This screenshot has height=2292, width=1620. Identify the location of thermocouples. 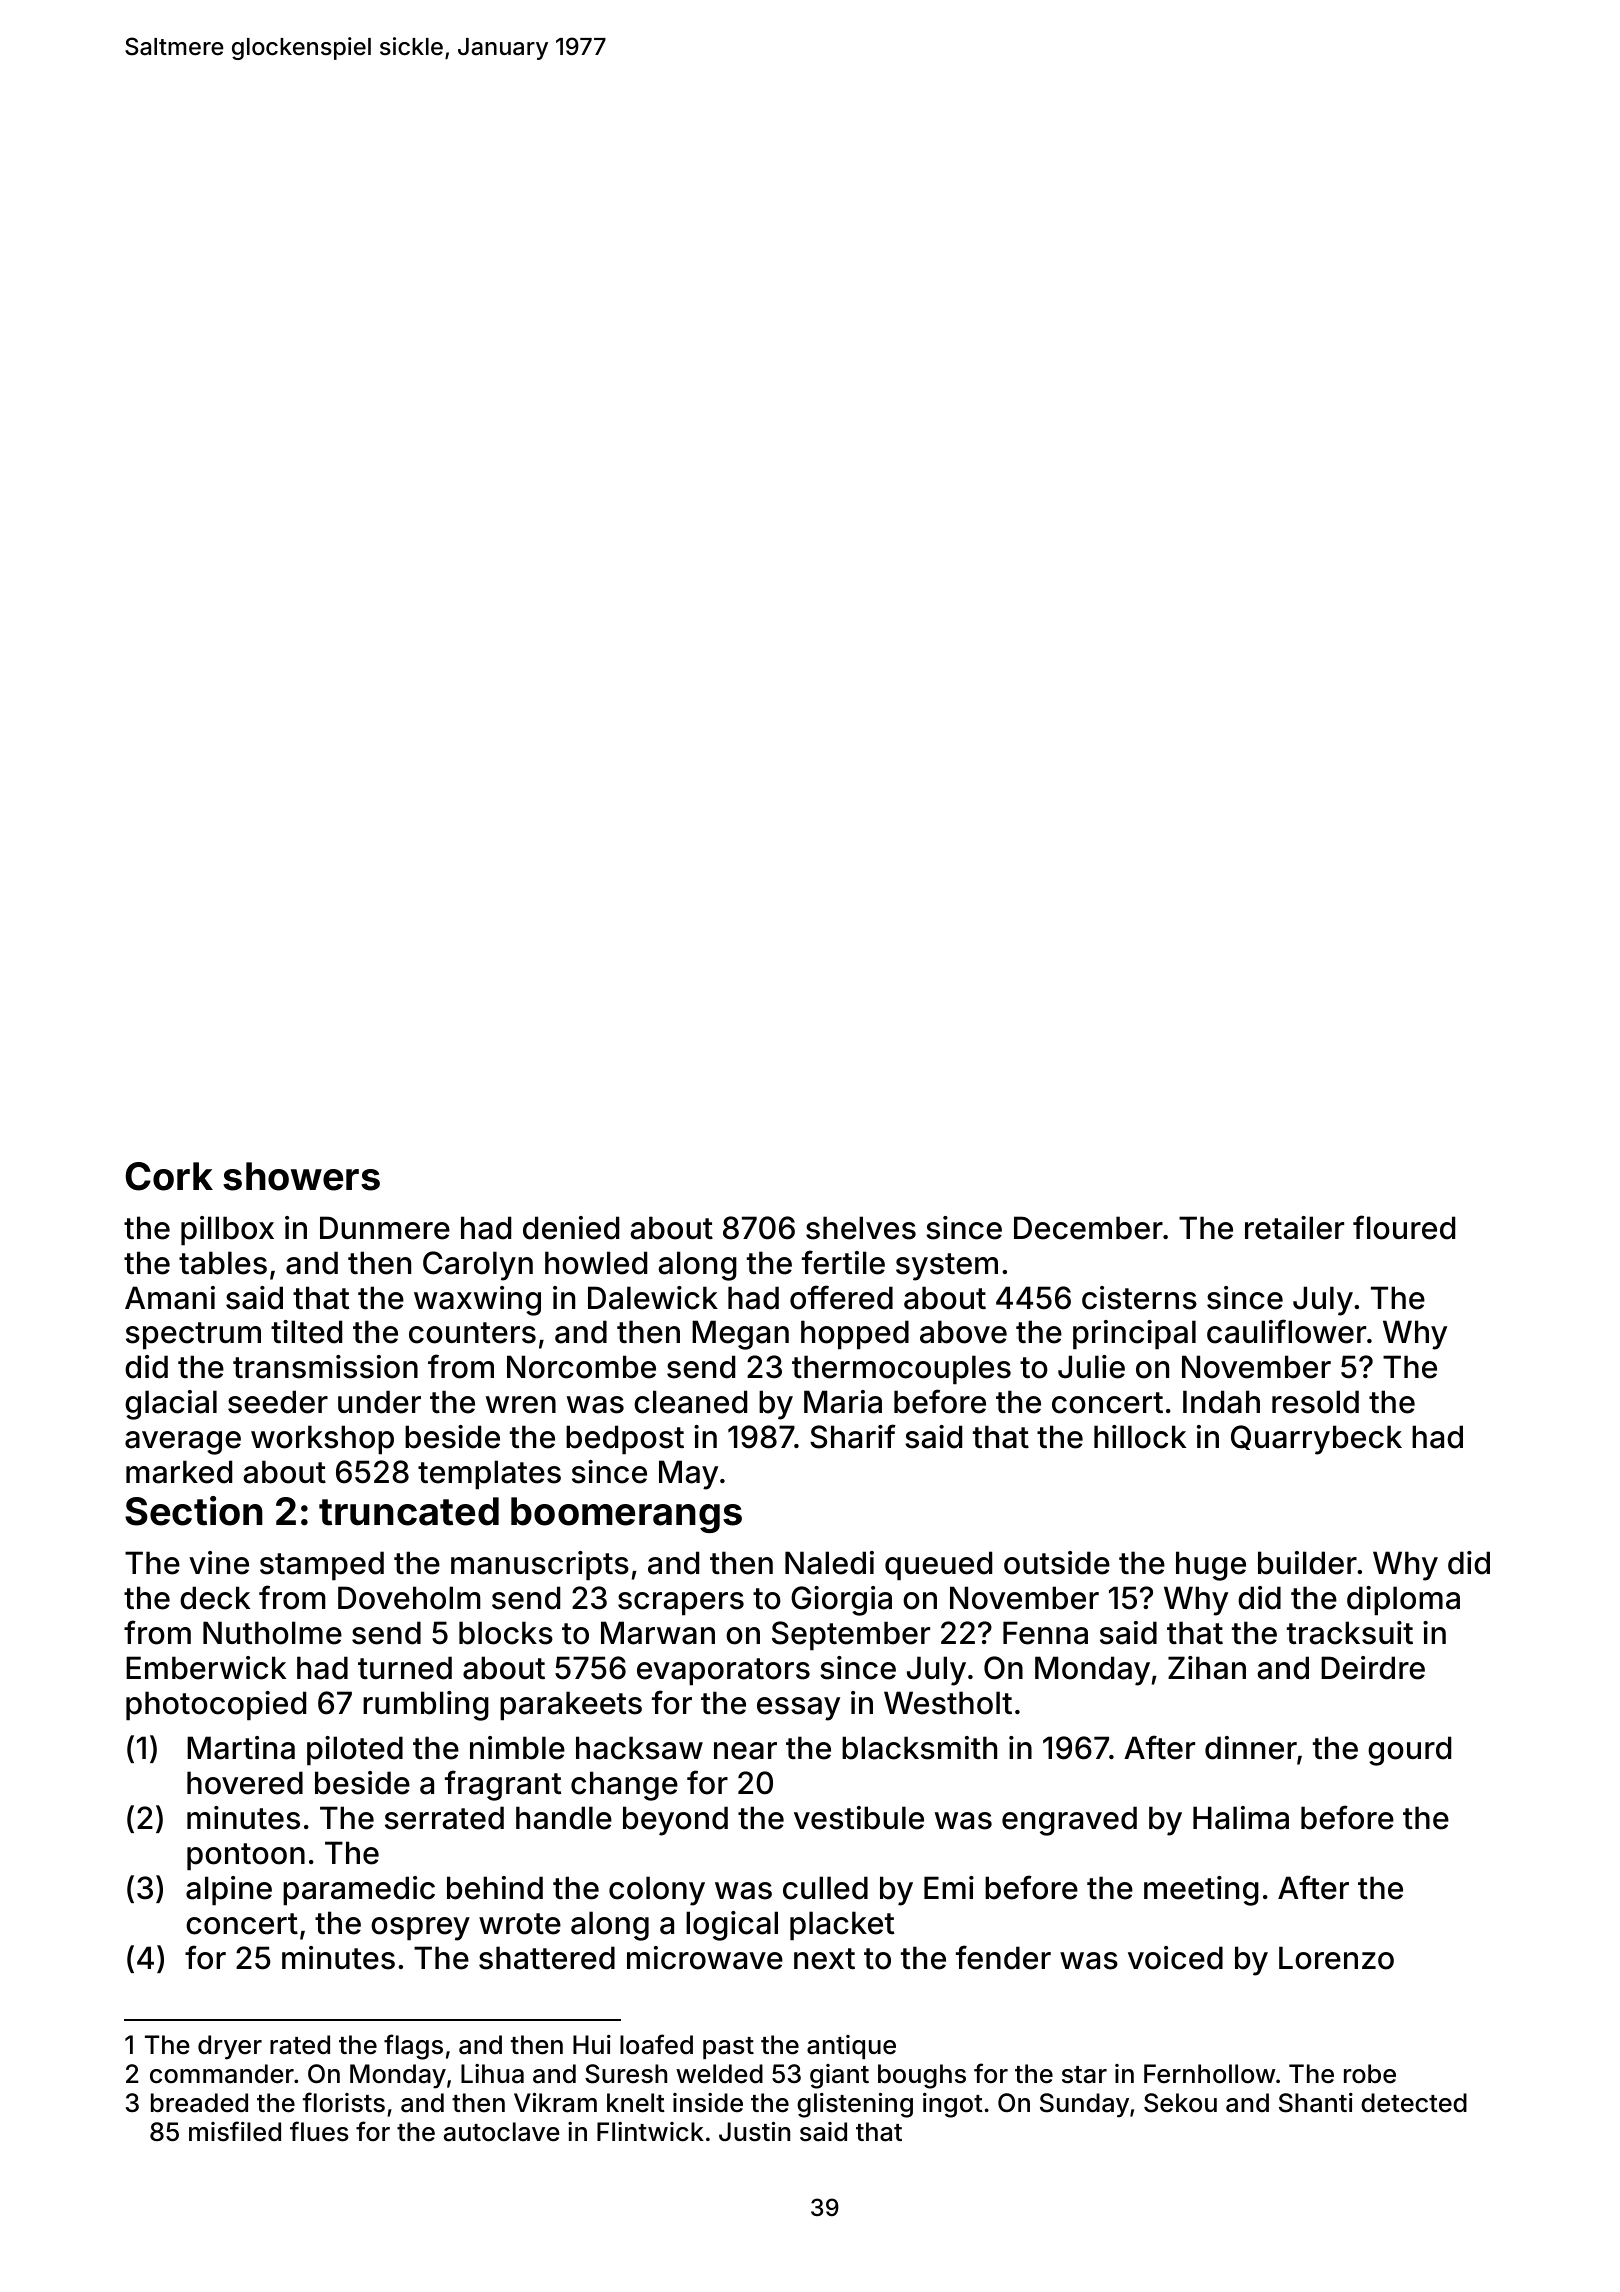
(901, 1370).
